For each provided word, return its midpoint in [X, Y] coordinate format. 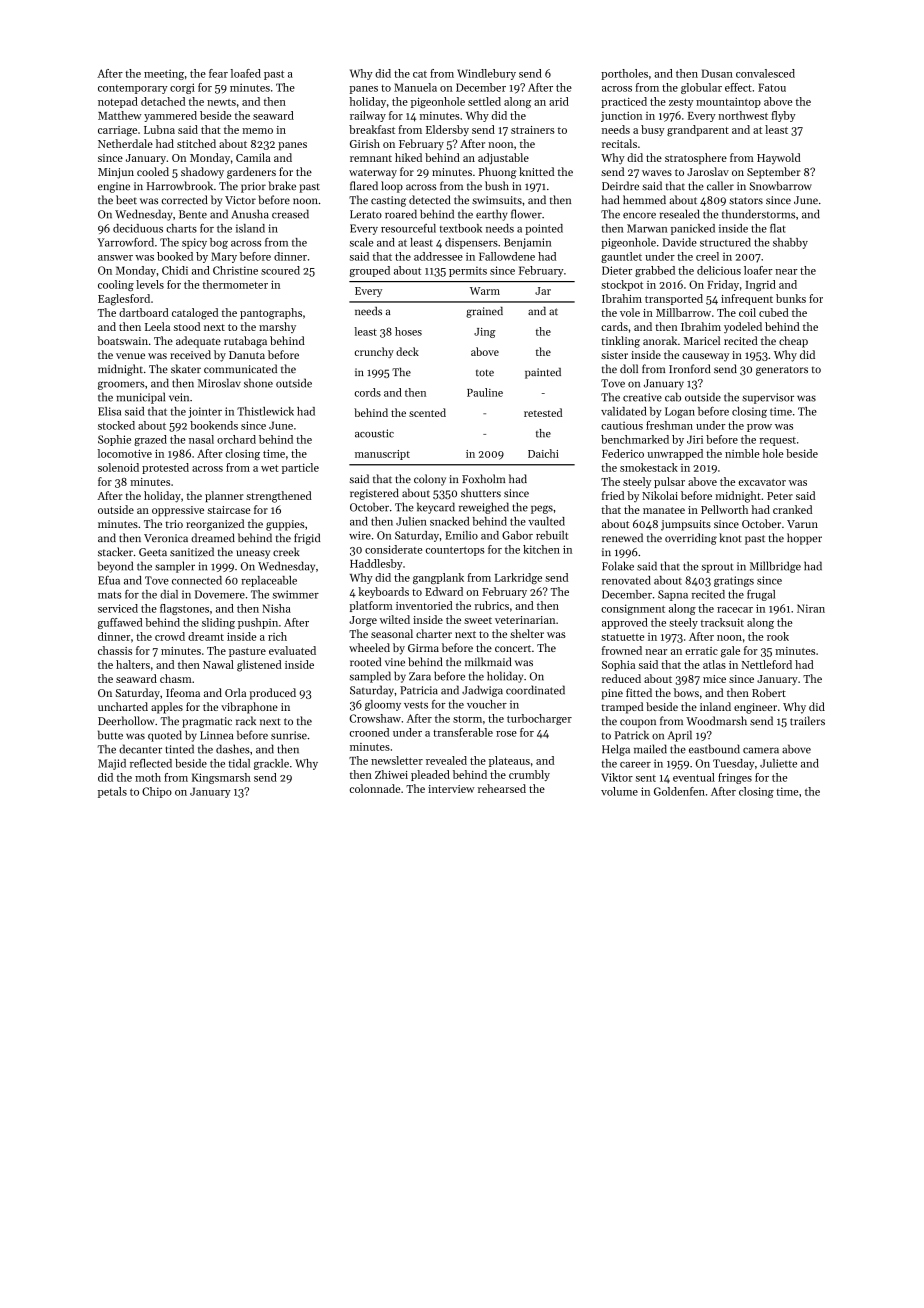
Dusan [717, 73]
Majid [112, 764]
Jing [485, 333]
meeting [164, 74]
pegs [542, 509]
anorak [660, 340]
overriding [691, 539]
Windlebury [486, 74]
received [190, 354]
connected [197, 580]
